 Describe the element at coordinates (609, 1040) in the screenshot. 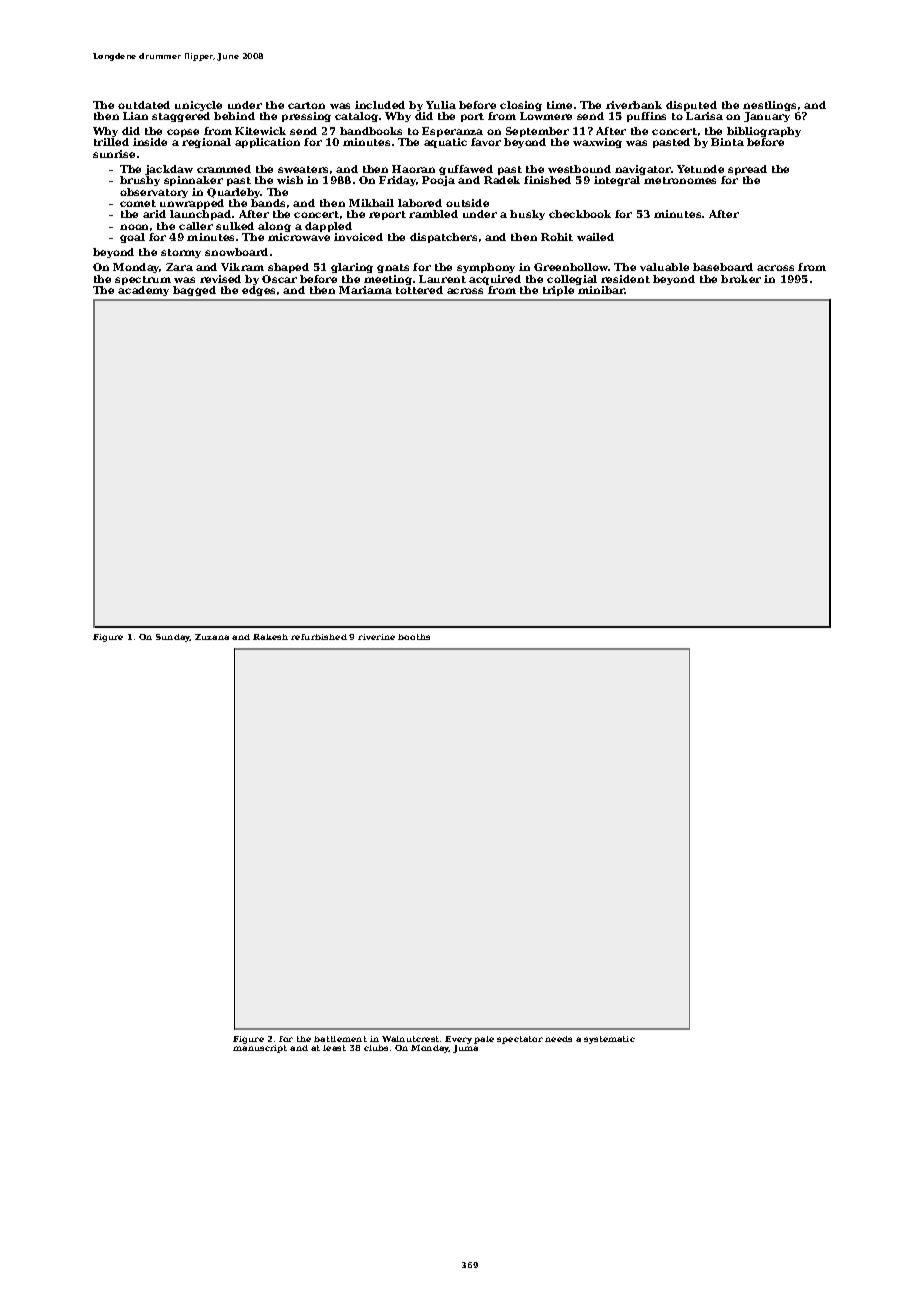

I see `systematic` at that location.
